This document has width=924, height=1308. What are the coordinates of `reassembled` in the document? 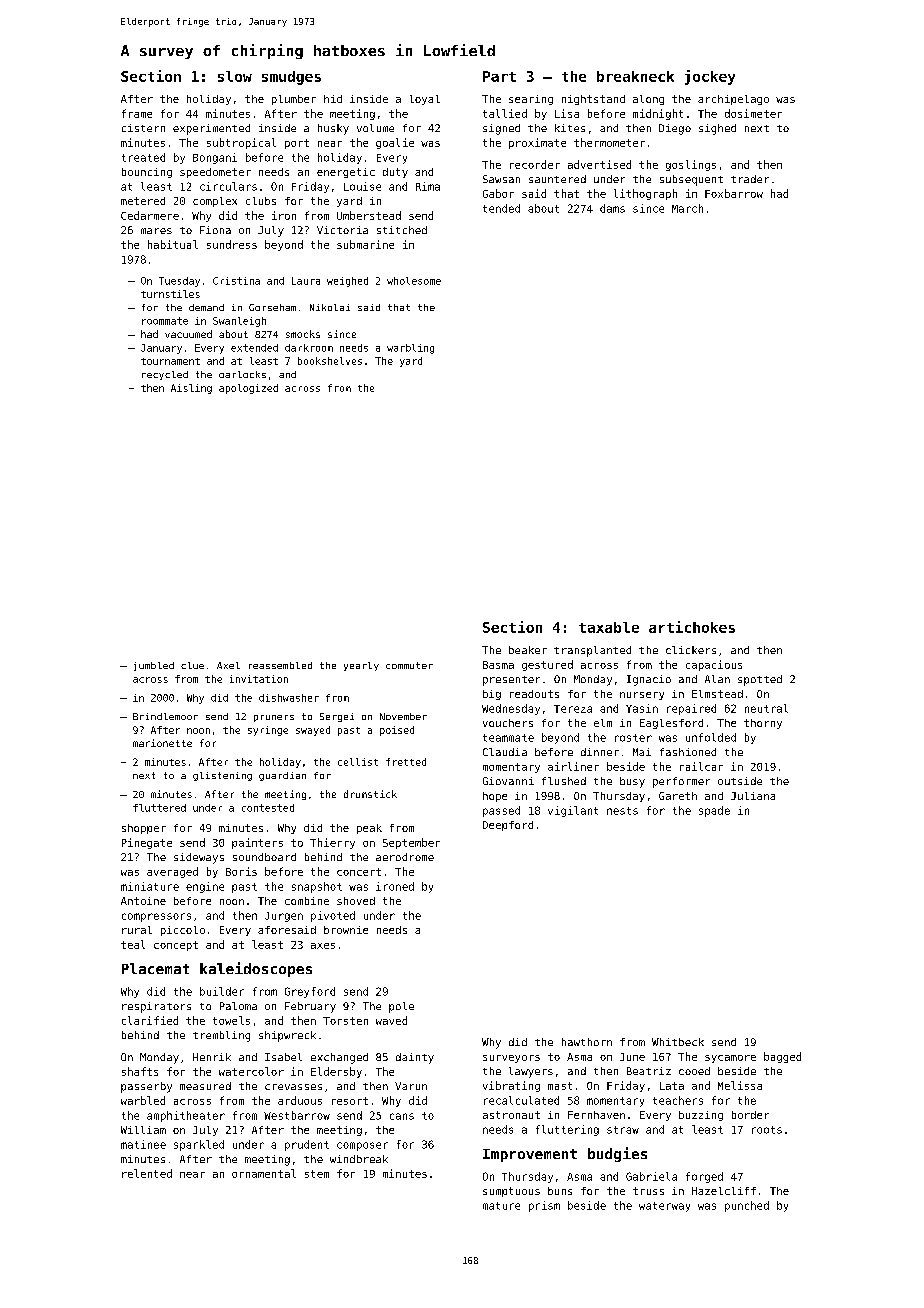 It's located at (280, 665).
